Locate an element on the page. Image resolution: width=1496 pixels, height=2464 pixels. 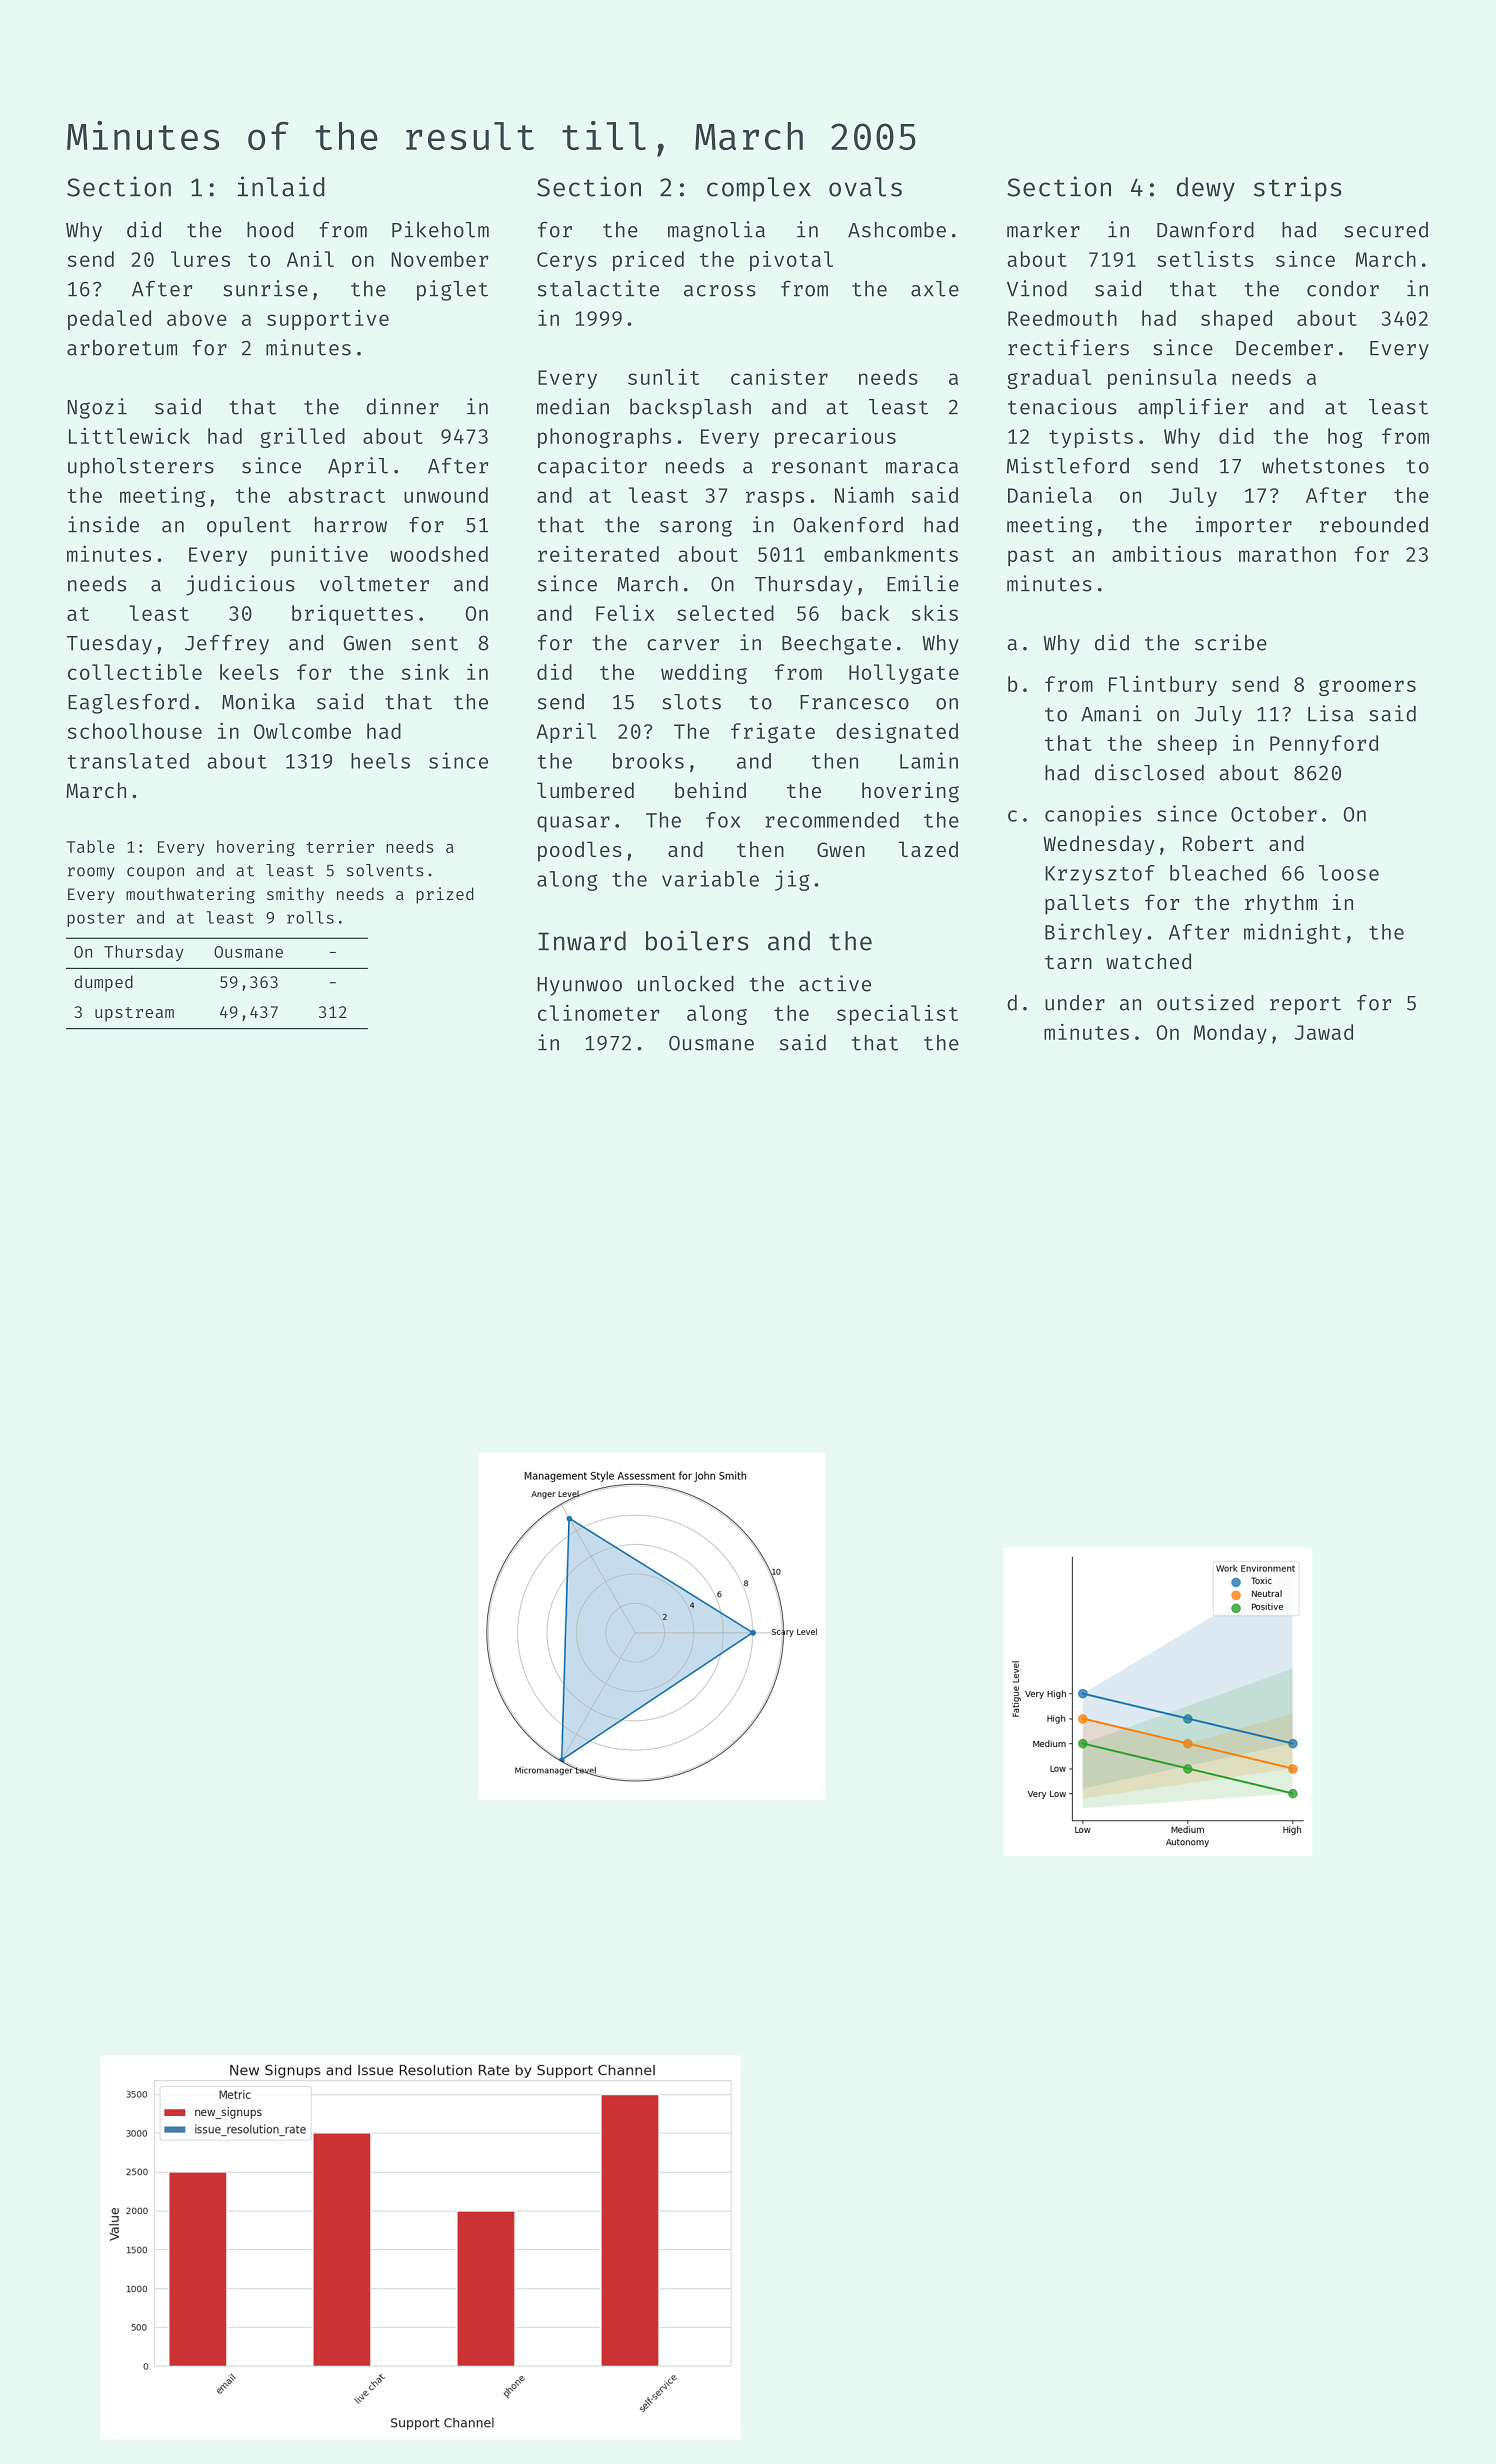
groomers is located at coordinates (1367, 688).
